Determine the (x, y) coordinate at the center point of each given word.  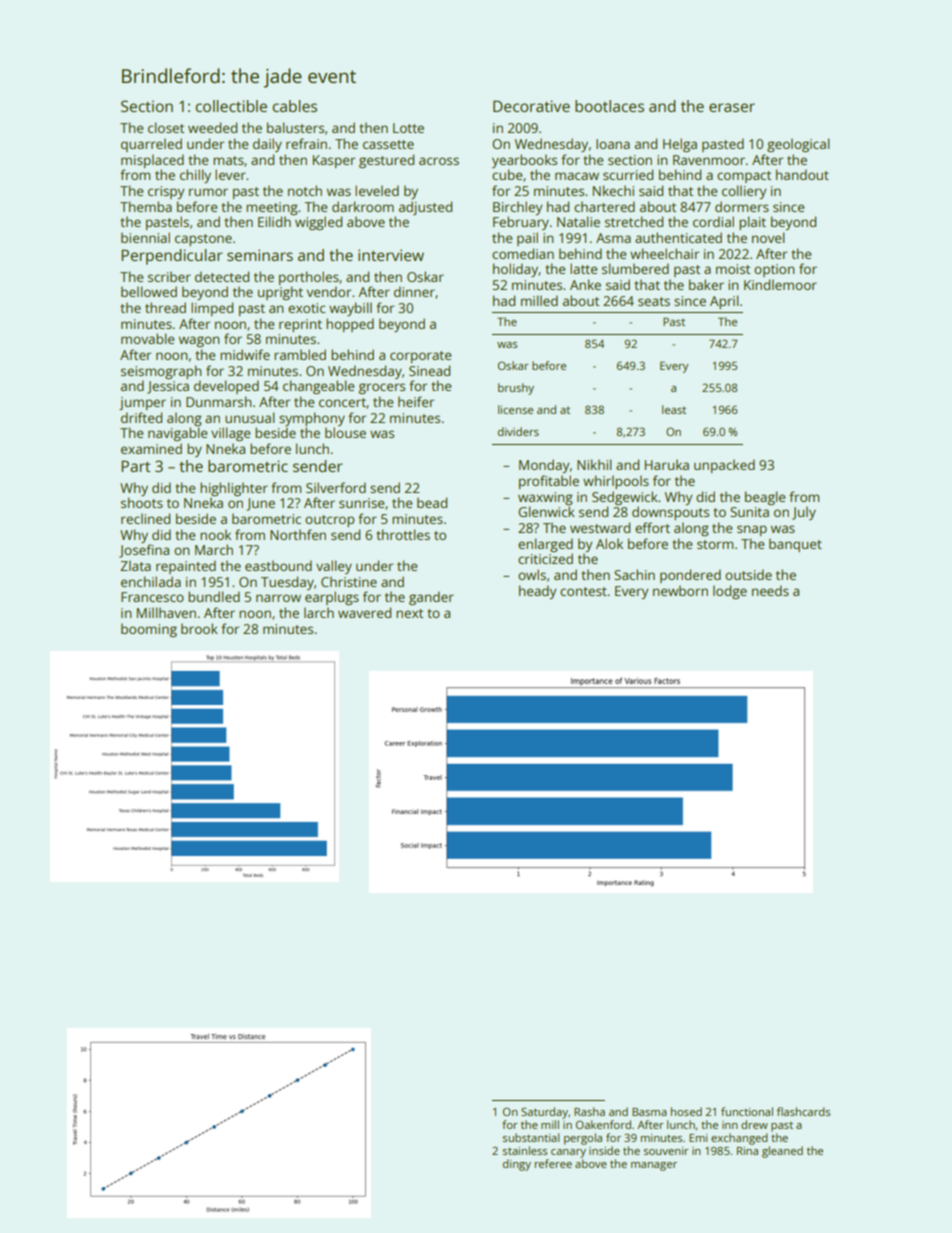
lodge (730, 592)
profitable (549, 482)
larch (319, 612)
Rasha (589, 1111)
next (409, 613)
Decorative (531, 106)
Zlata (135, 565)
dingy (517, 1165)
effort (652, 527)
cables (294, 106)
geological (798, 145)
